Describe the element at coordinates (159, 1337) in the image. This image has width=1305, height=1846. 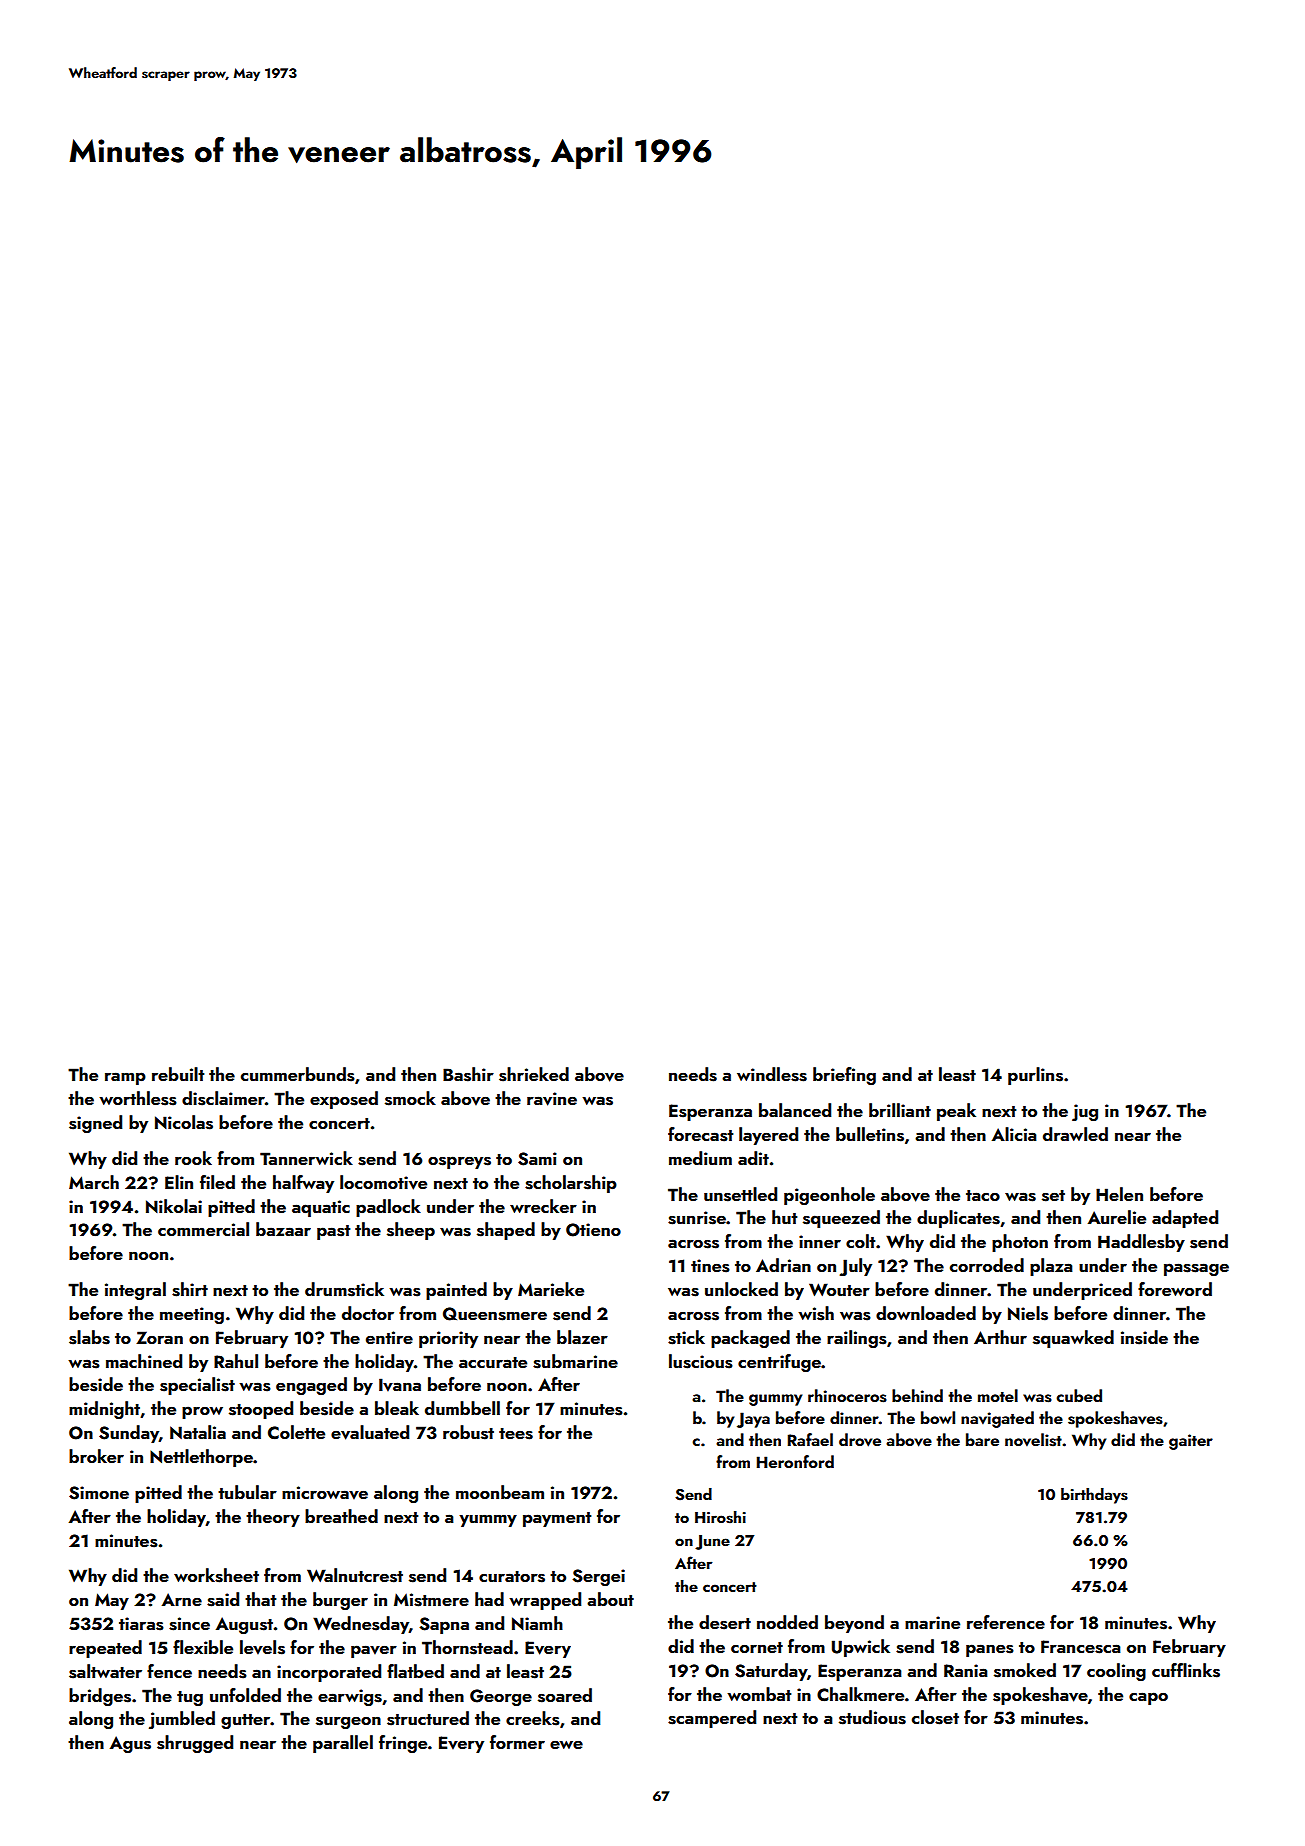
I see `Zoran` at that location.
